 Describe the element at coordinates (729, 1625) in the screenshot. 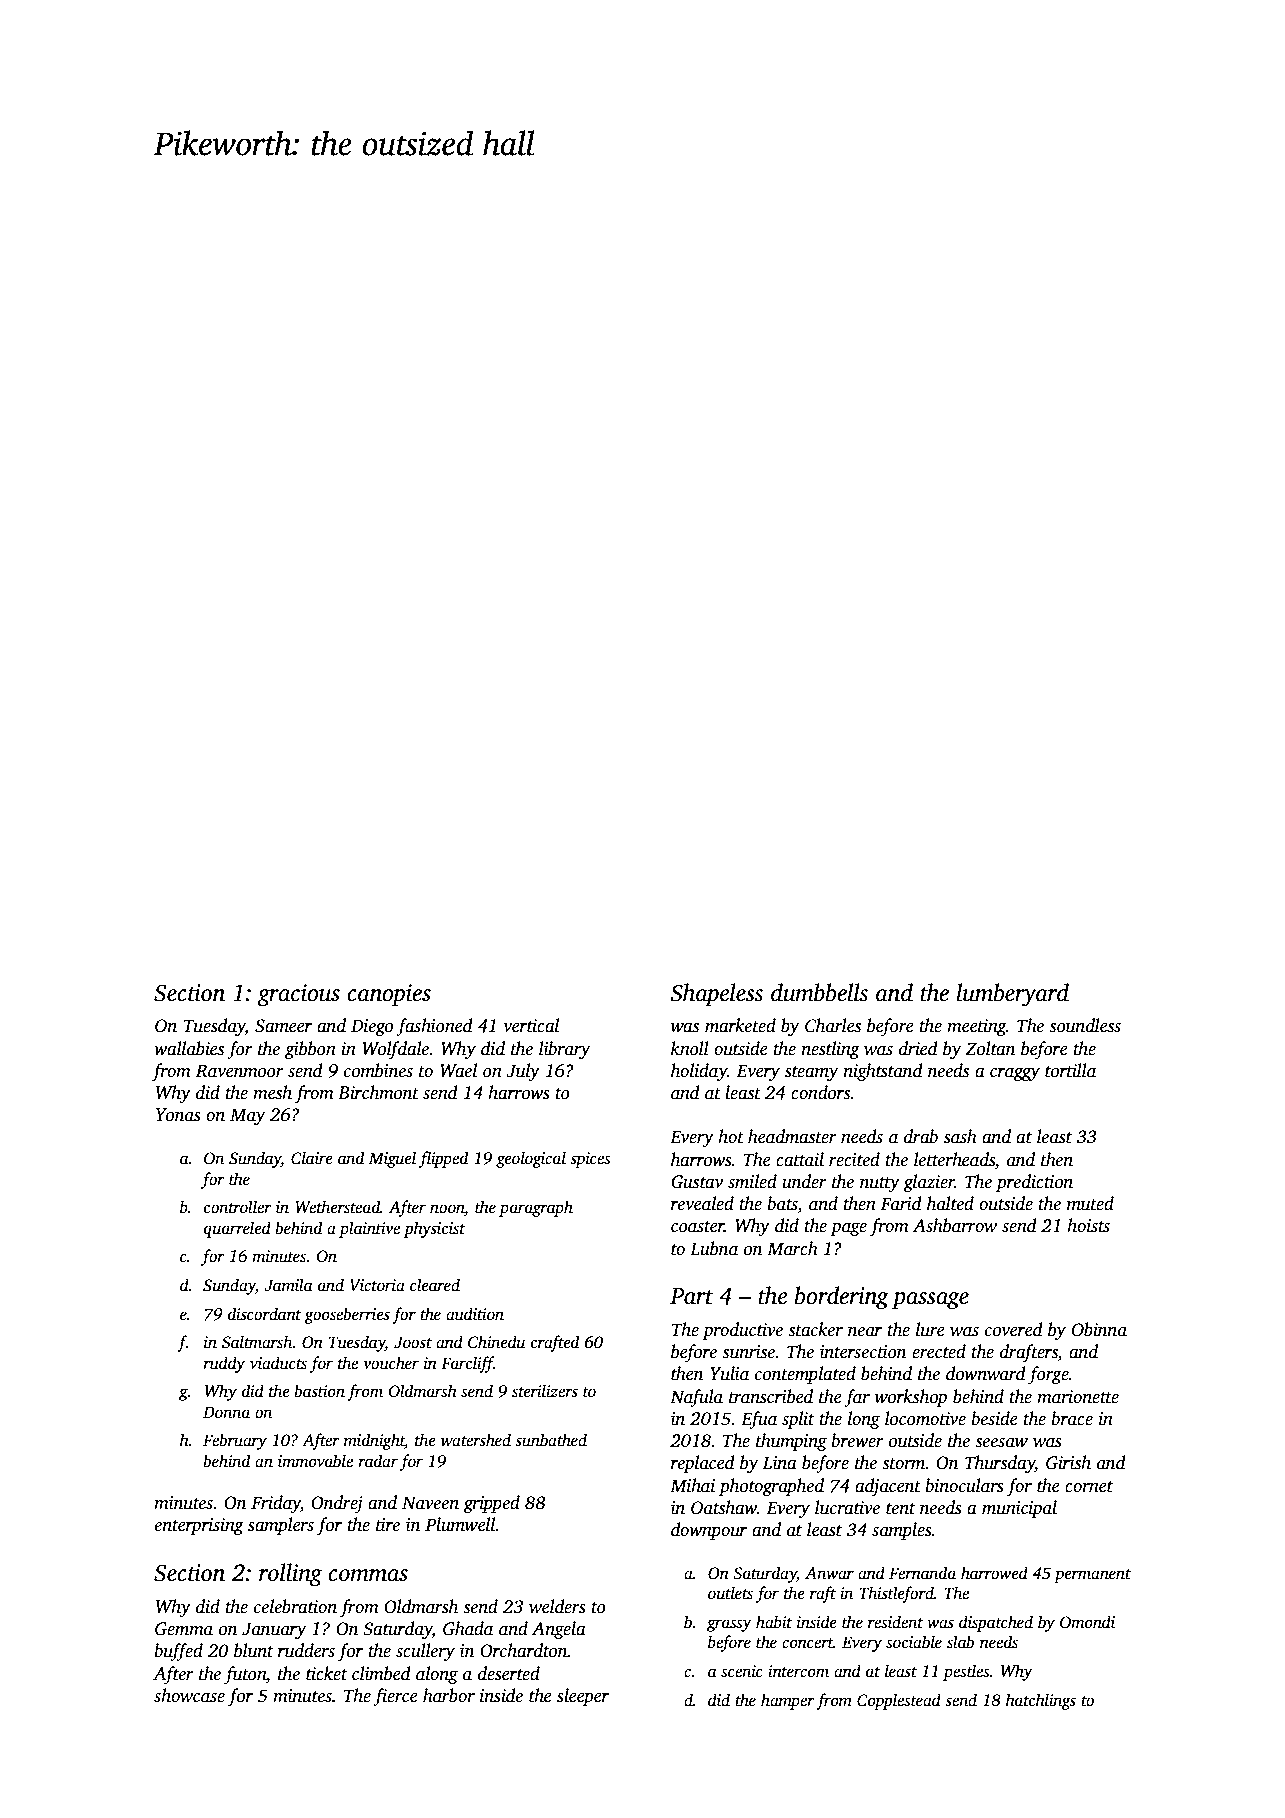

I see `grassy` at that location.
